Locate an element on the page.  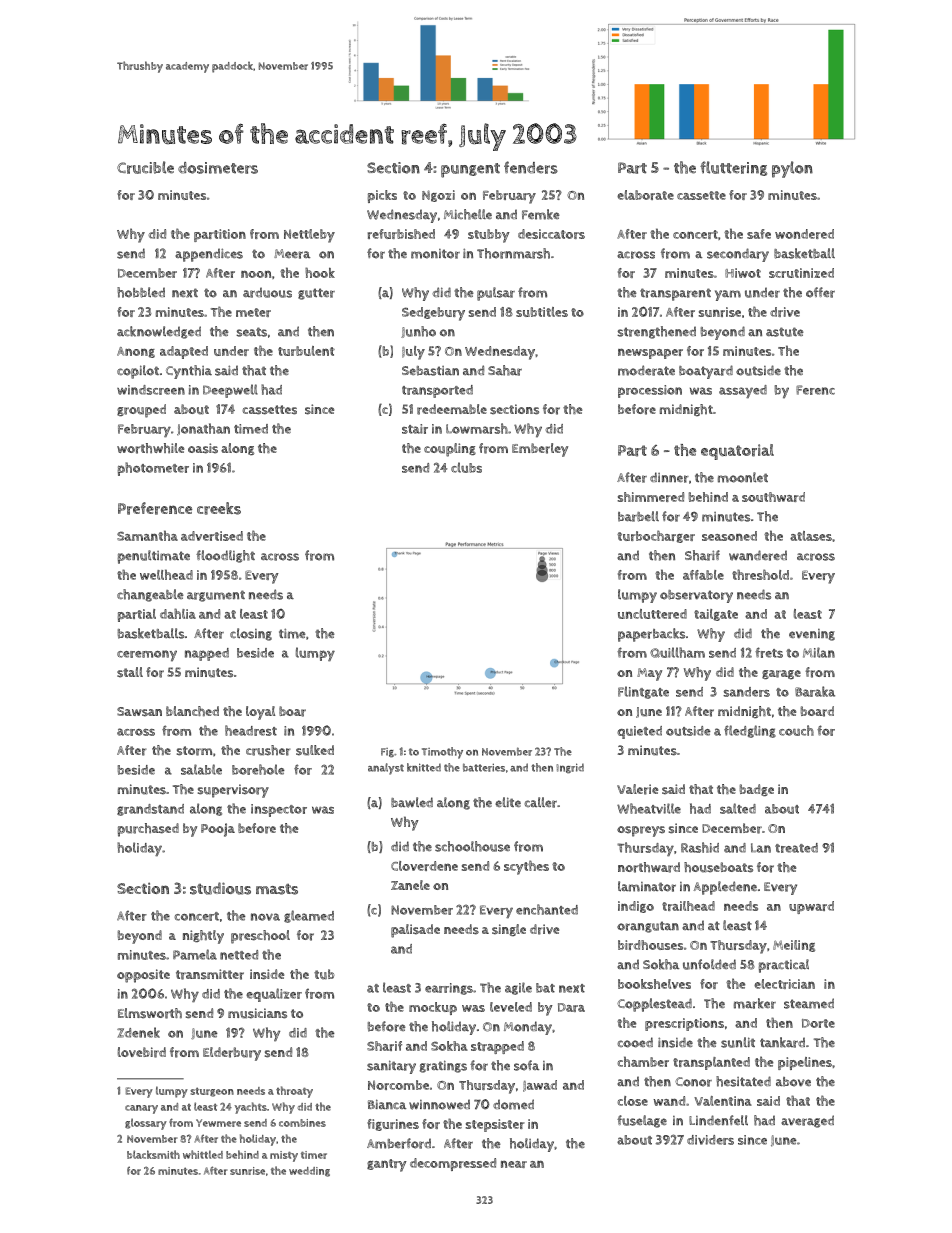
newspaper is located at coordinates (650, 353).
